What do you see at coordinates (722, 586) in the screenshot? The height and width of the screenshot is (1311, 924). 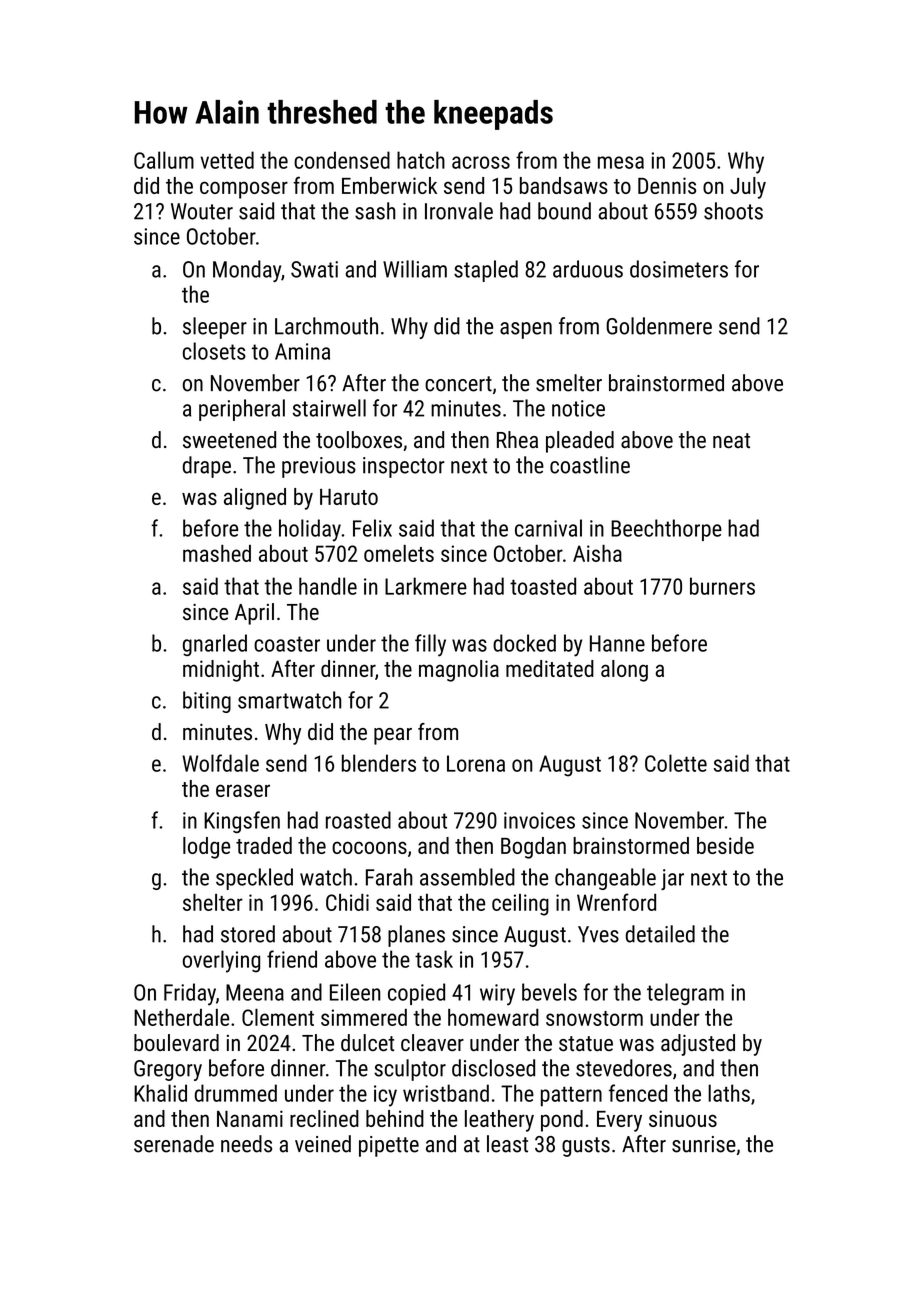 I see `burners` at bounding box center [722, 586].
